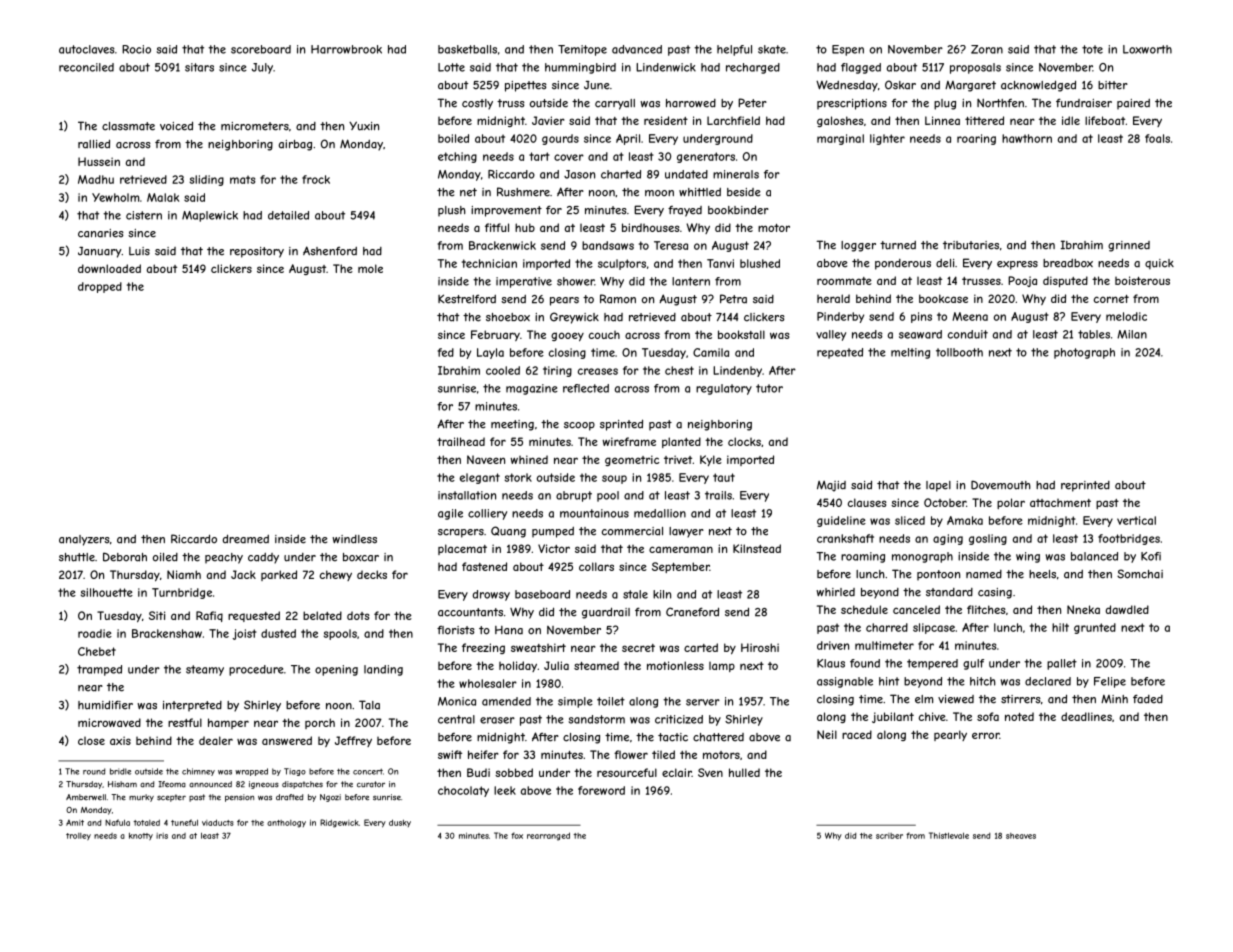  I want to click on basketballs, so click(467, 49).
